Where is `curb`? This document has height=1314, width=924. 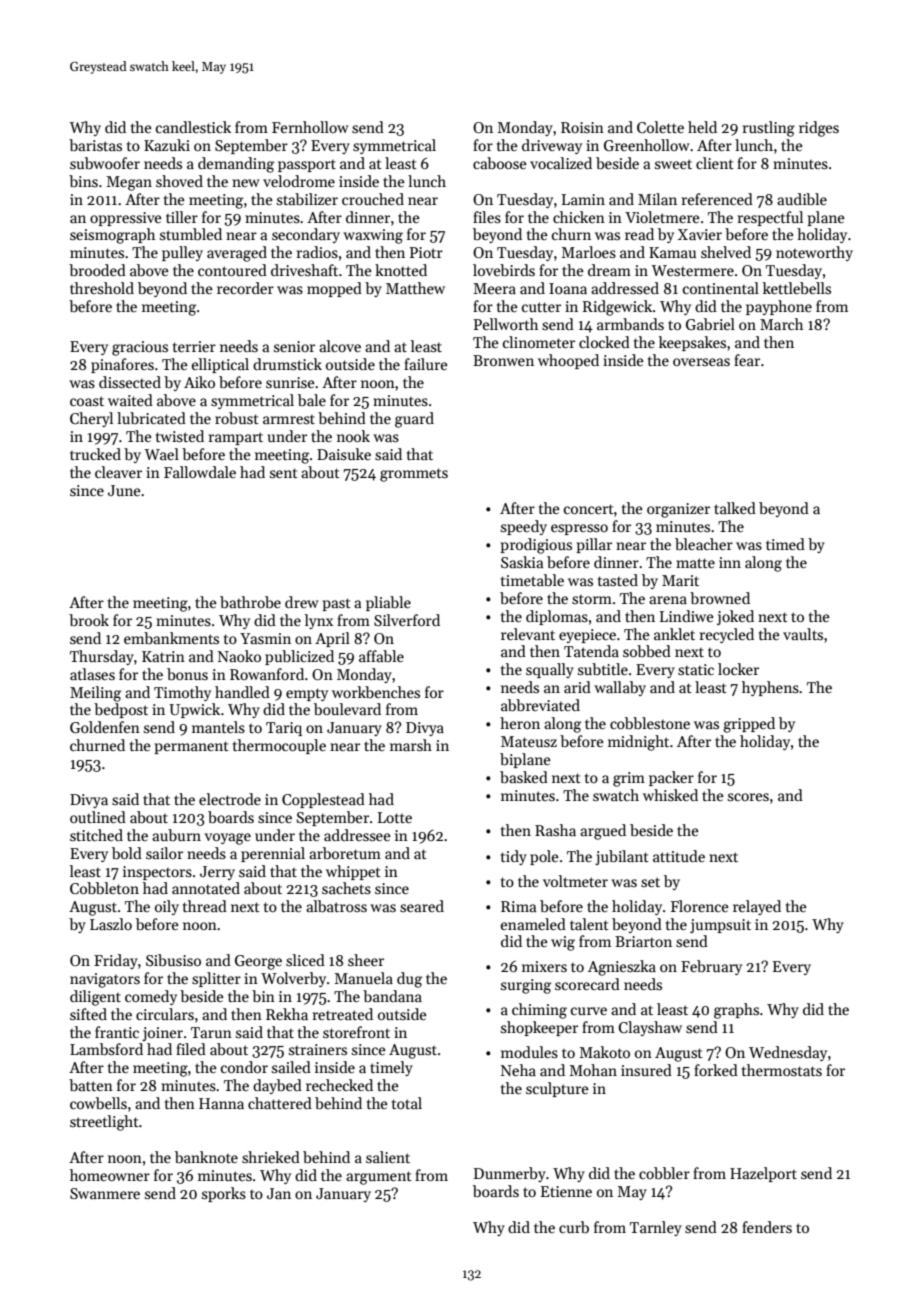
curb is located at coordinates (574, 1227).
